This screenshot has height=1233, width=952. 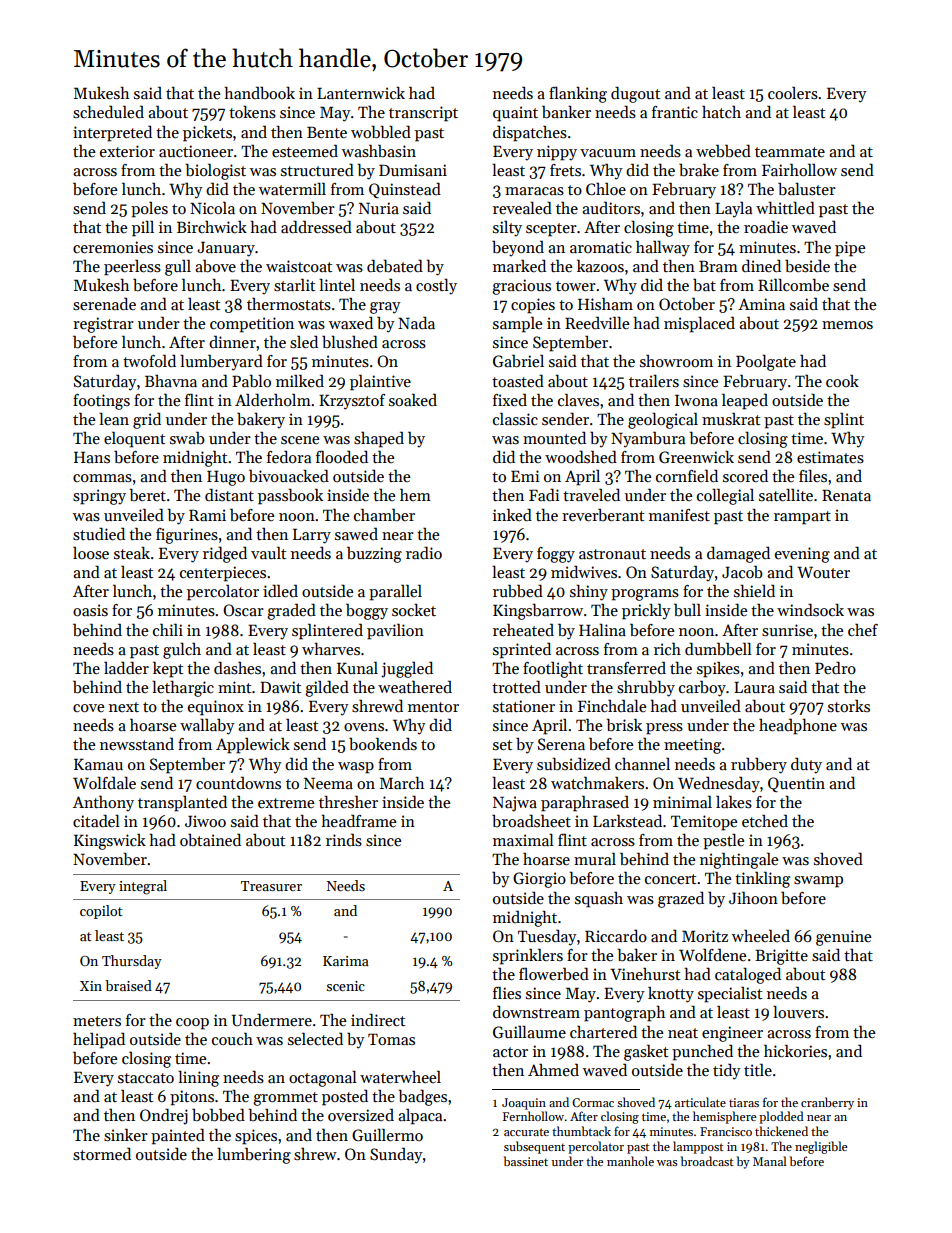 I want to click on stormed, so click(x=102, y=1154).
